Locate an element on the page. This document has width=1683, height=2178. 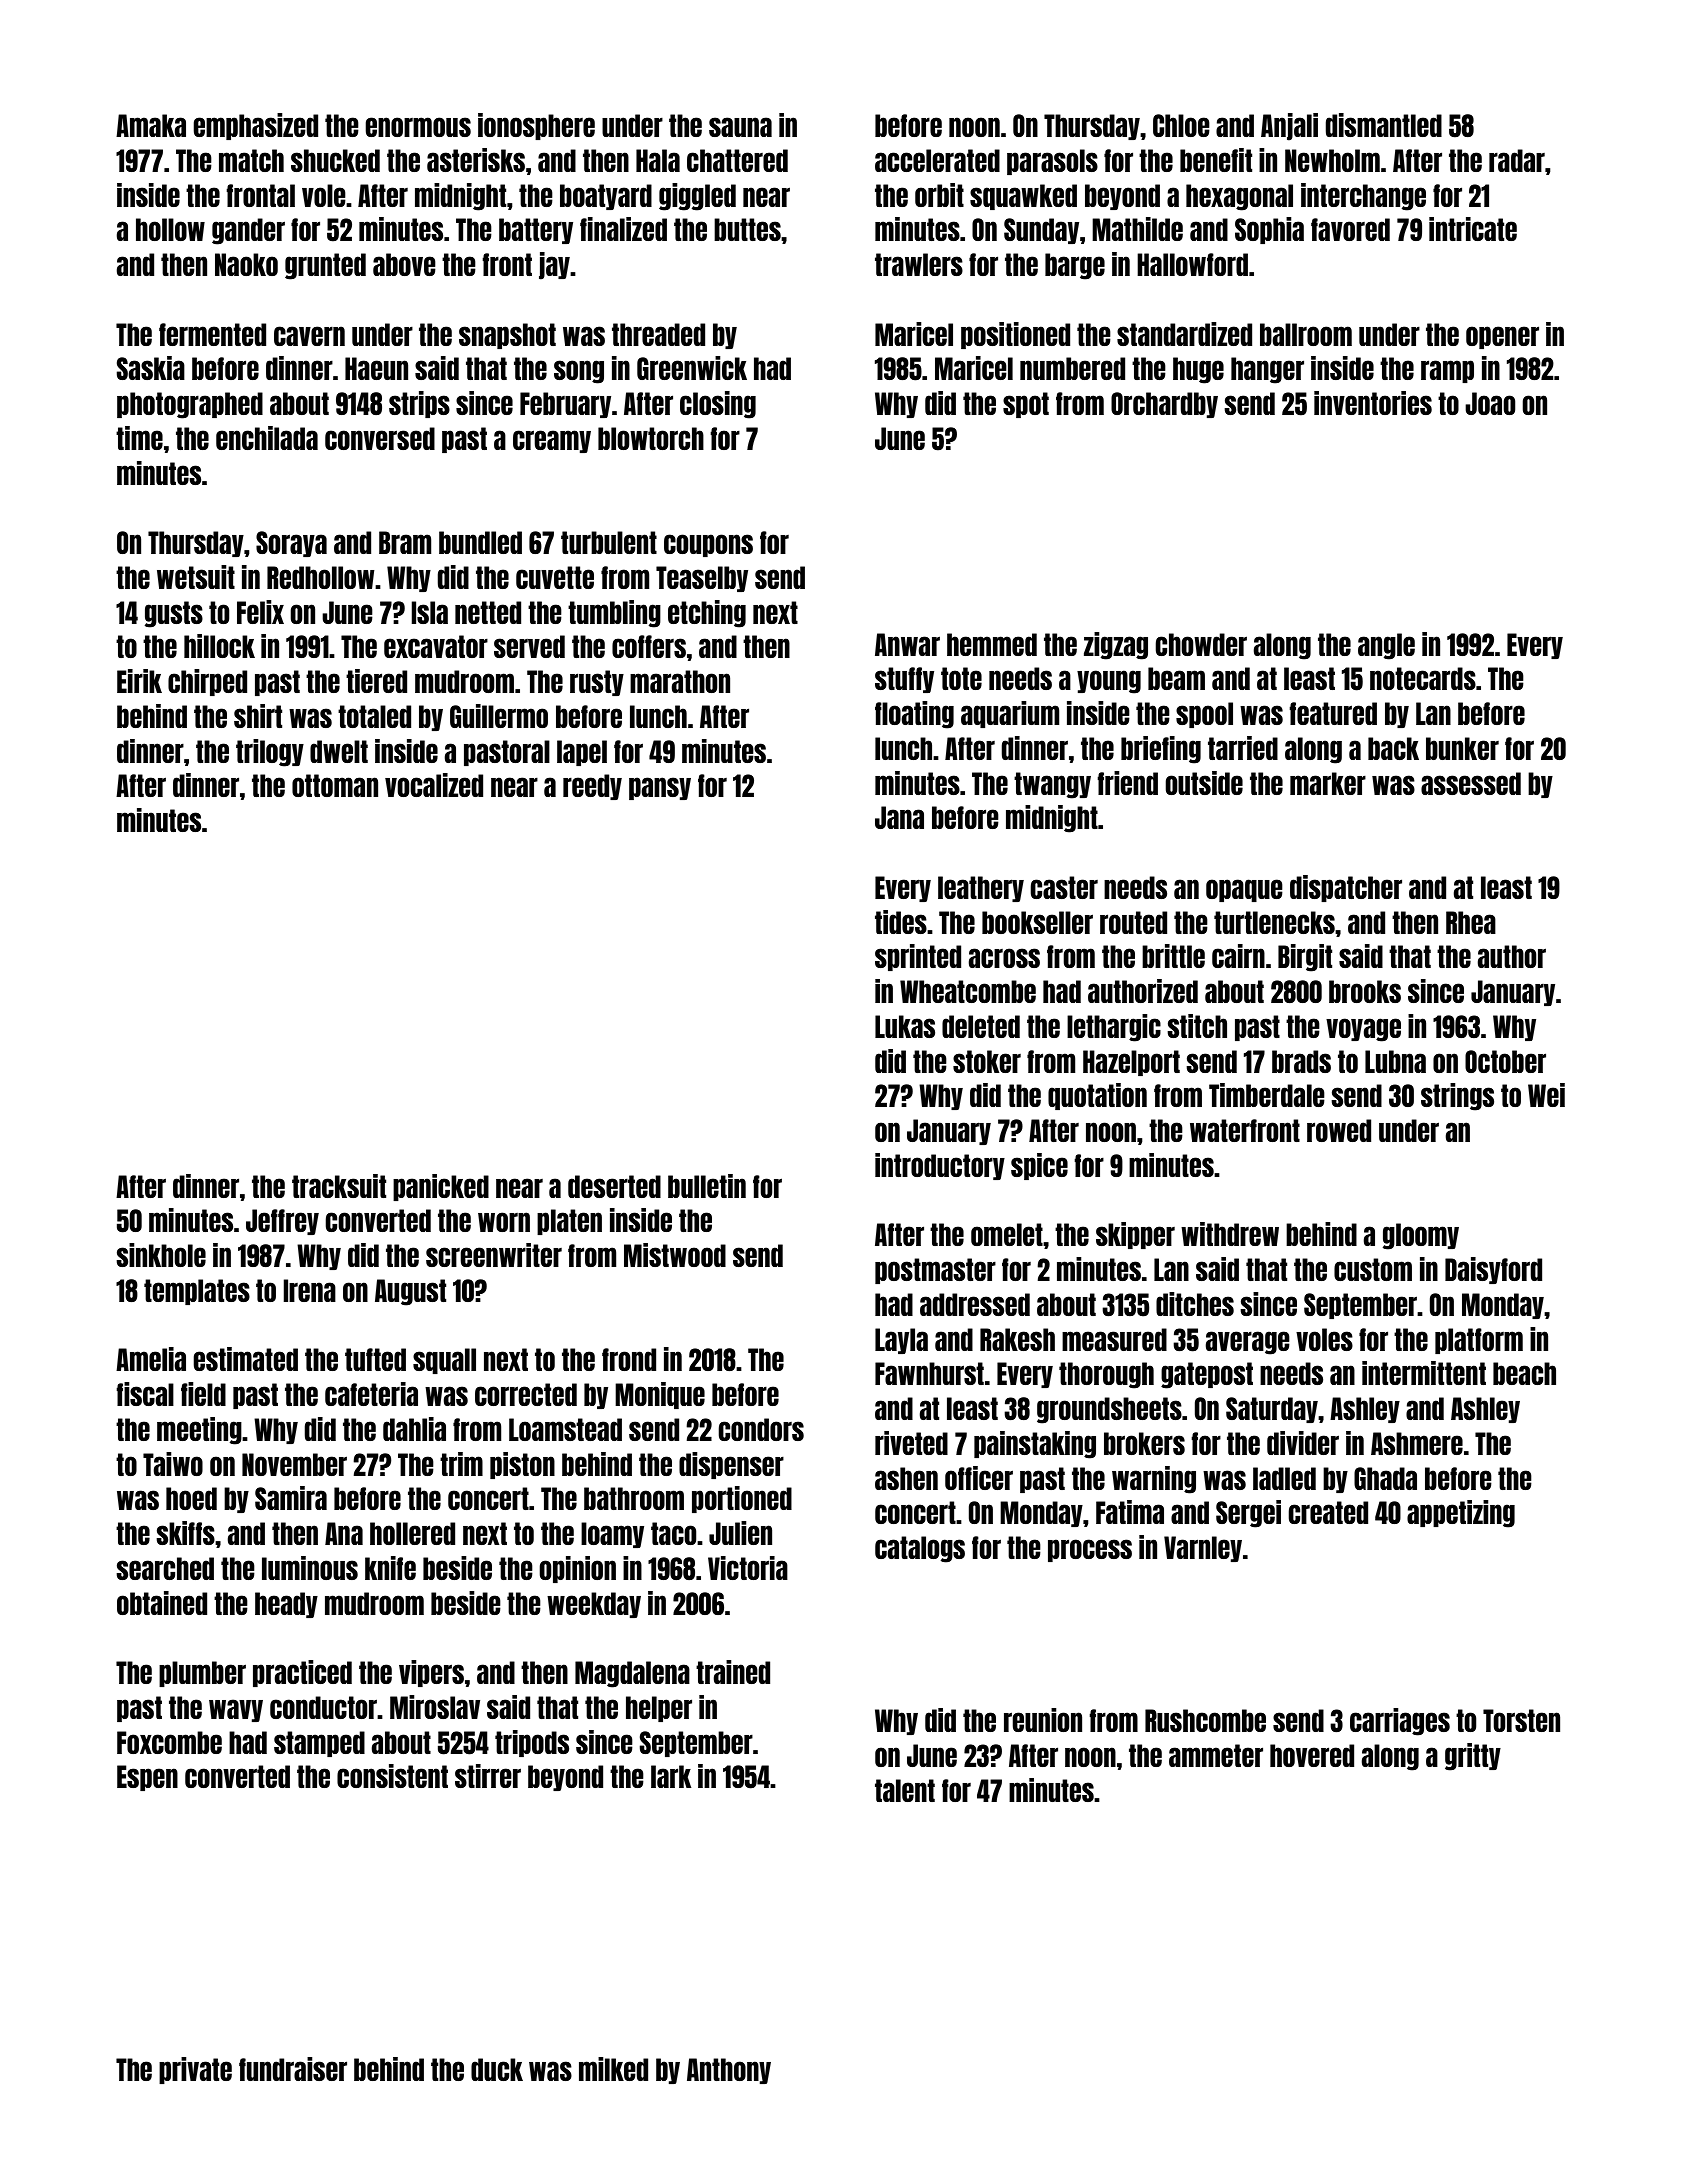
dispatcher is located at coordinates (1346, 888).
